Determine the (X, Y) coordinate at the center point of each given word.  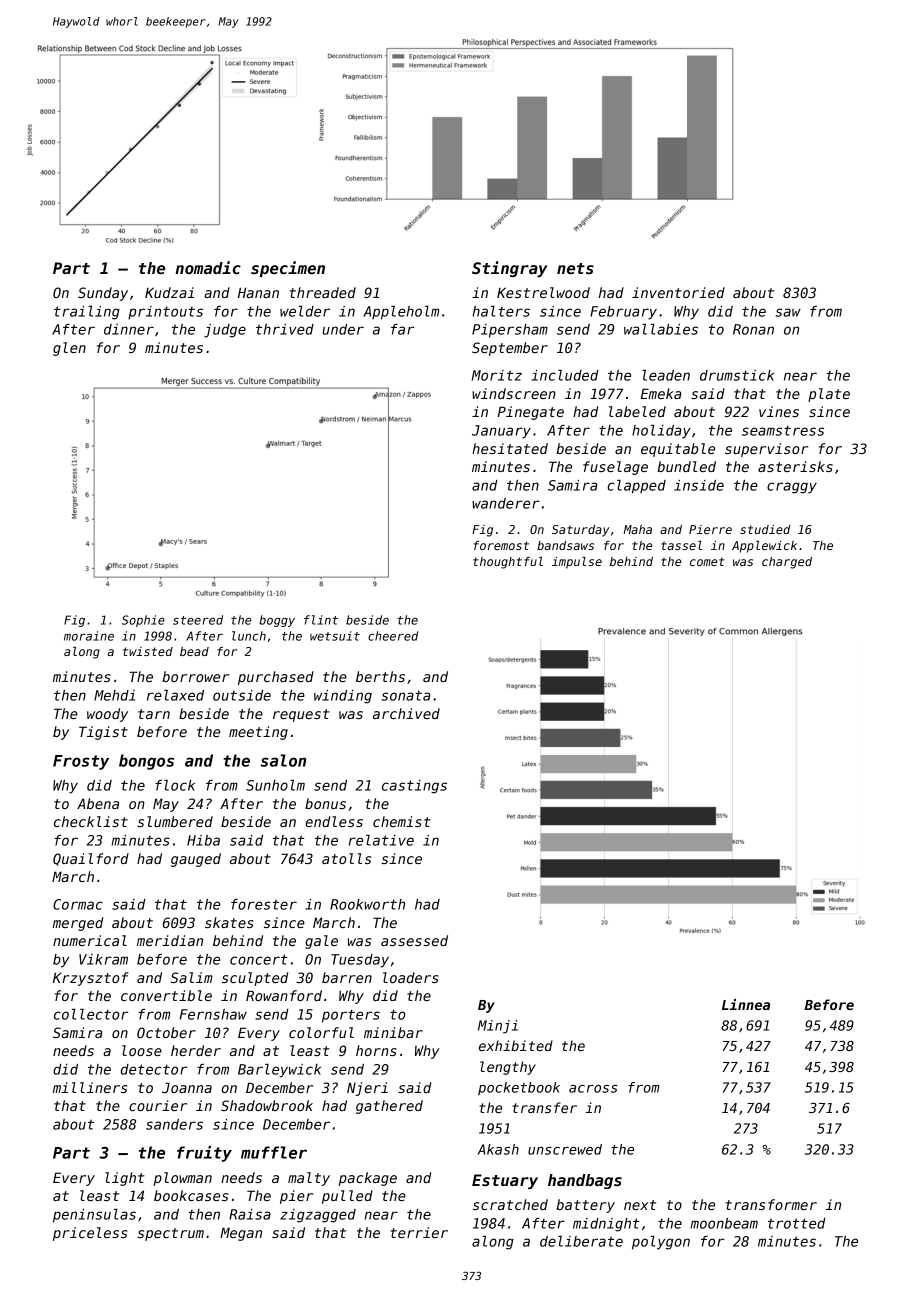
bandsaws (565, 545)
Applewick (764, 547)
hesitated (510, 448)
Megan (241, 1234)
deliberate (581, 1241)
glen (69, 349)
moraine (89, 636)
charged (787, 563)
